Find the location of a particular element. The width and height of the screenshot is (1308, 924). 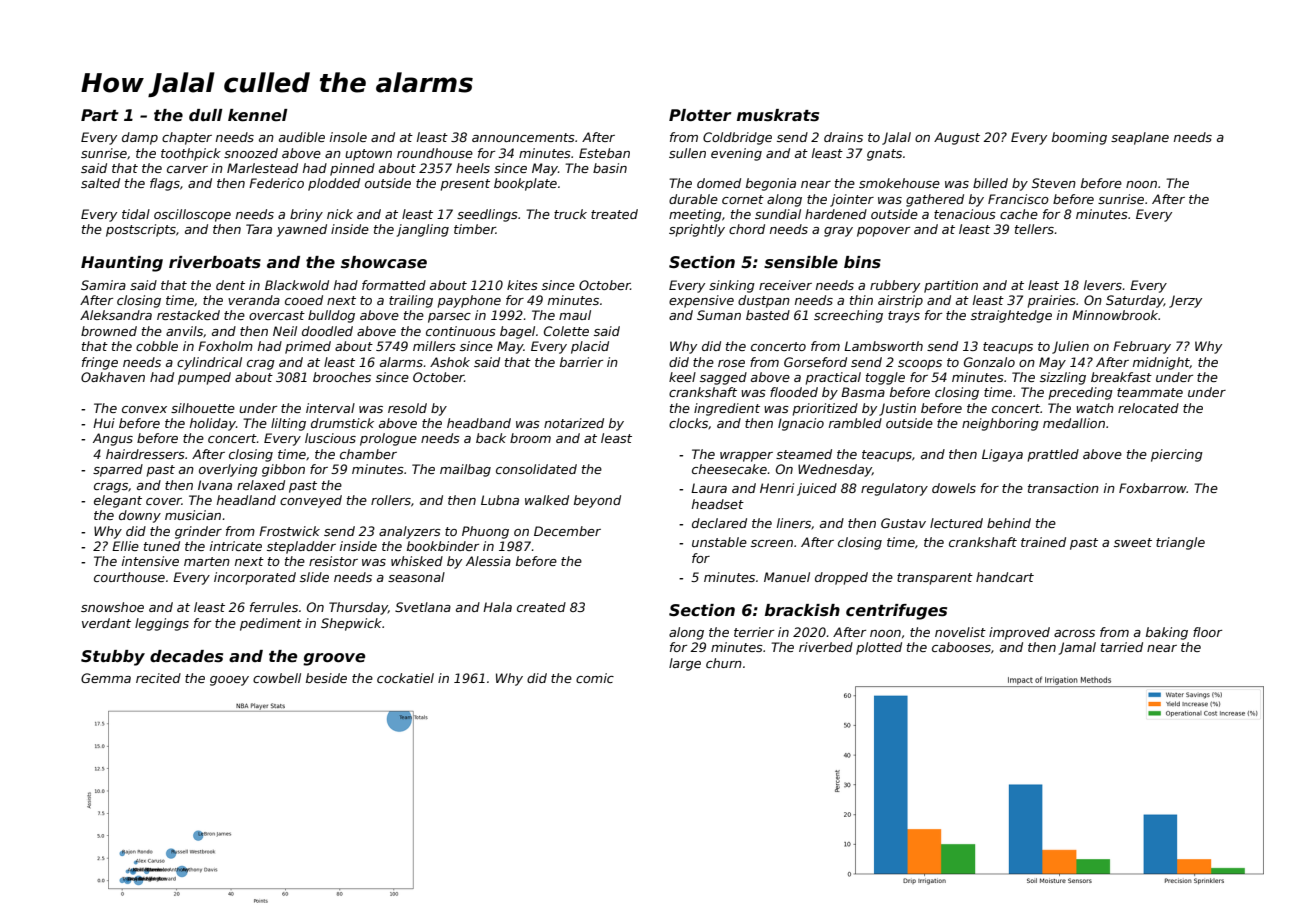

kennel is located at coordinates (258, 115).
